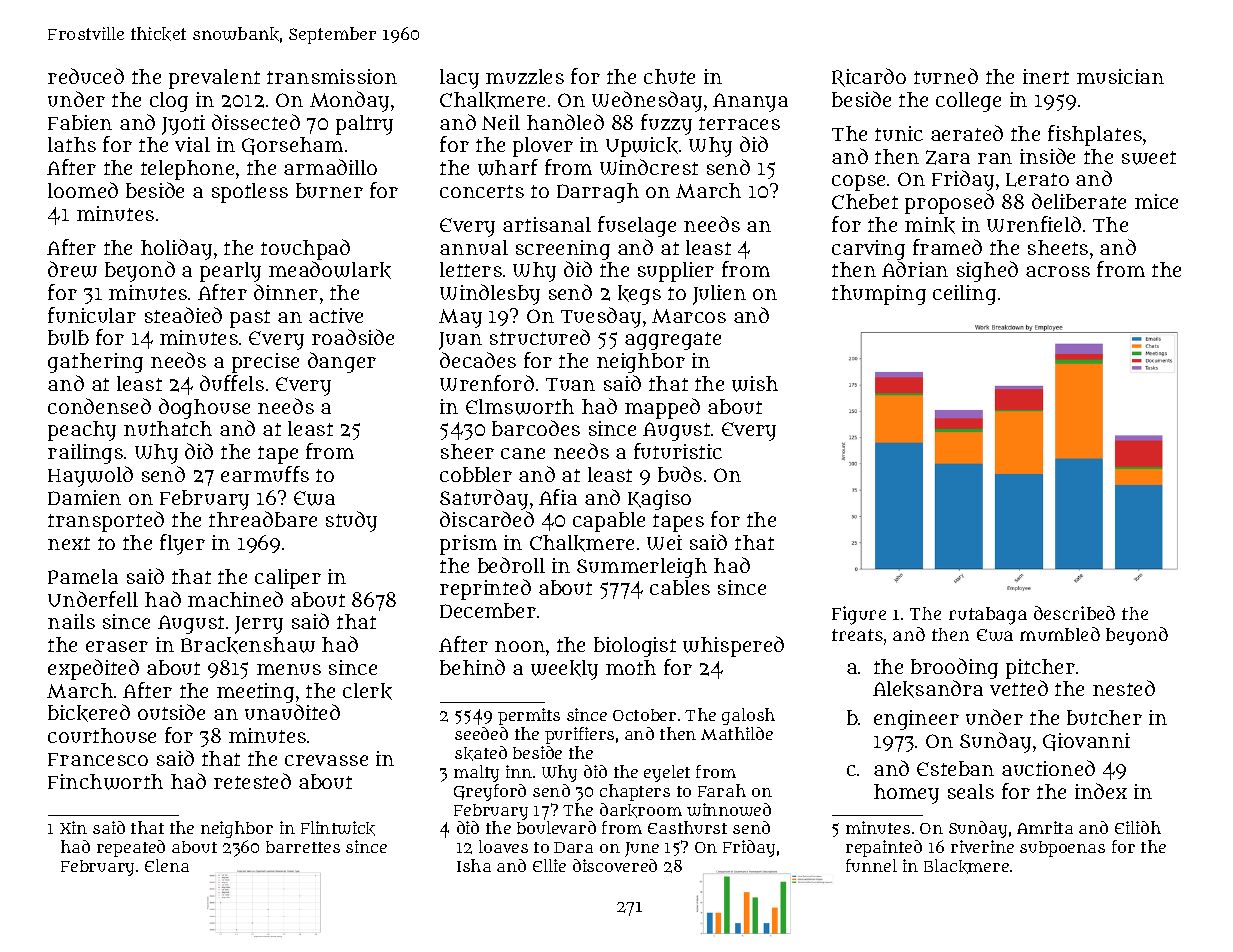 This screenshot has width=1233, height=952. Describe the element at coordinates (520, 407) in the screenshot. I see `Elmsworth` at that location.
